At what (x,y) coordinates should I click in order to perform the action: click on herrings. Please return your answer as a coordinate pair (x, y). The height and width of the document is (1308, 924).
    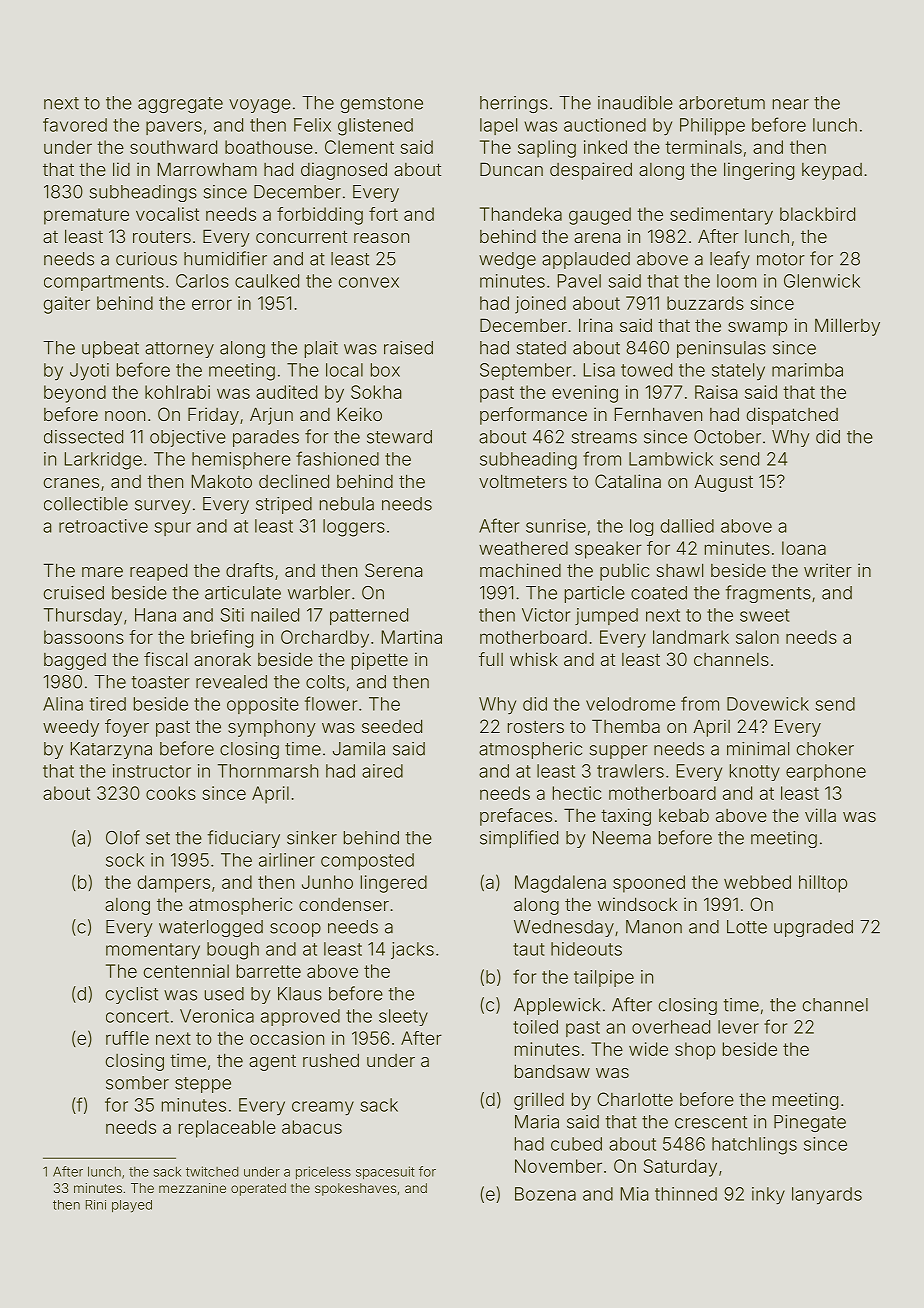
    Looking at the image, I should click on (514, 104).
